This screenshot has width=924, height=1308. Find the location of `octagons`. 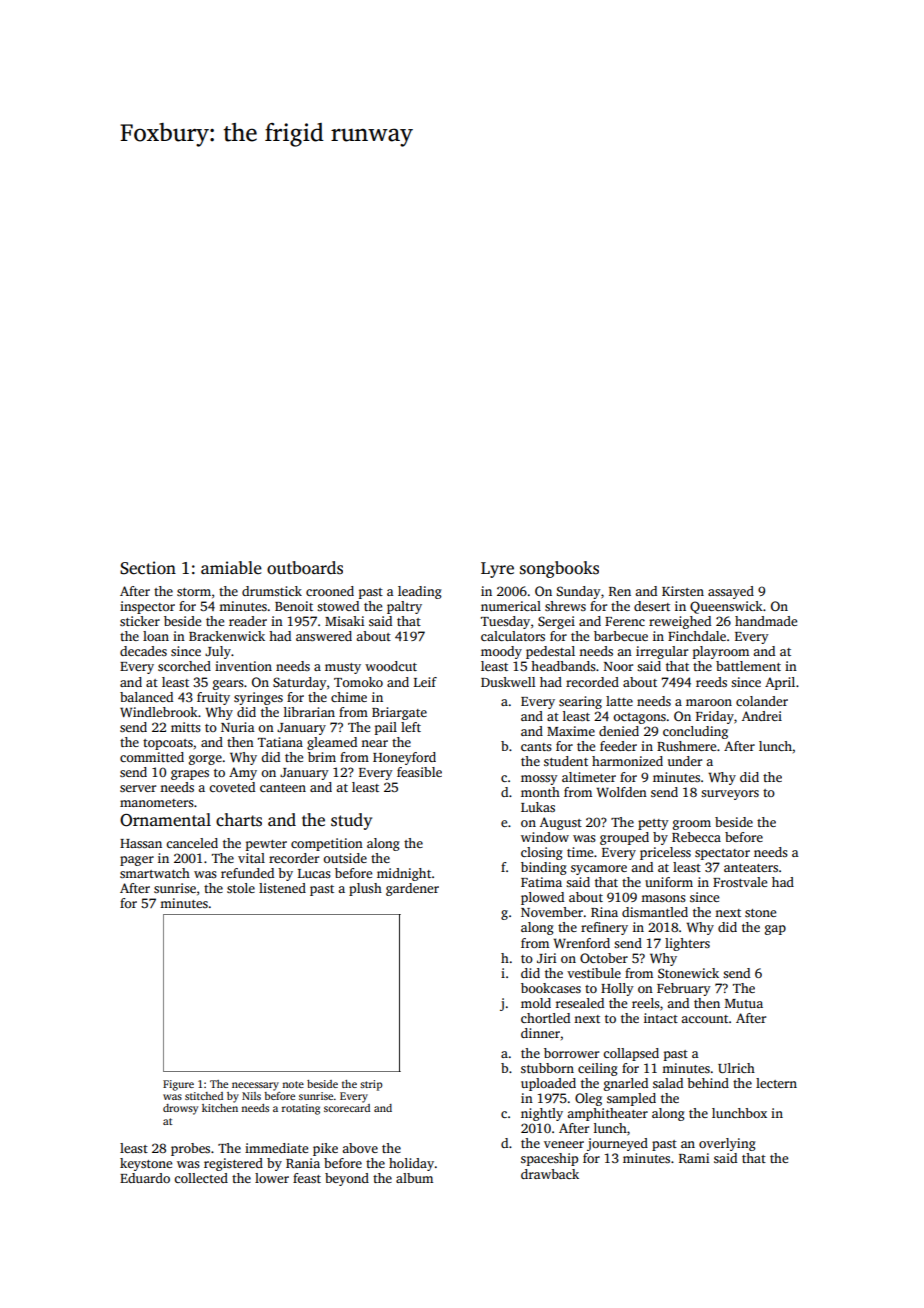

octagons is located at coordinates (639, 718).
